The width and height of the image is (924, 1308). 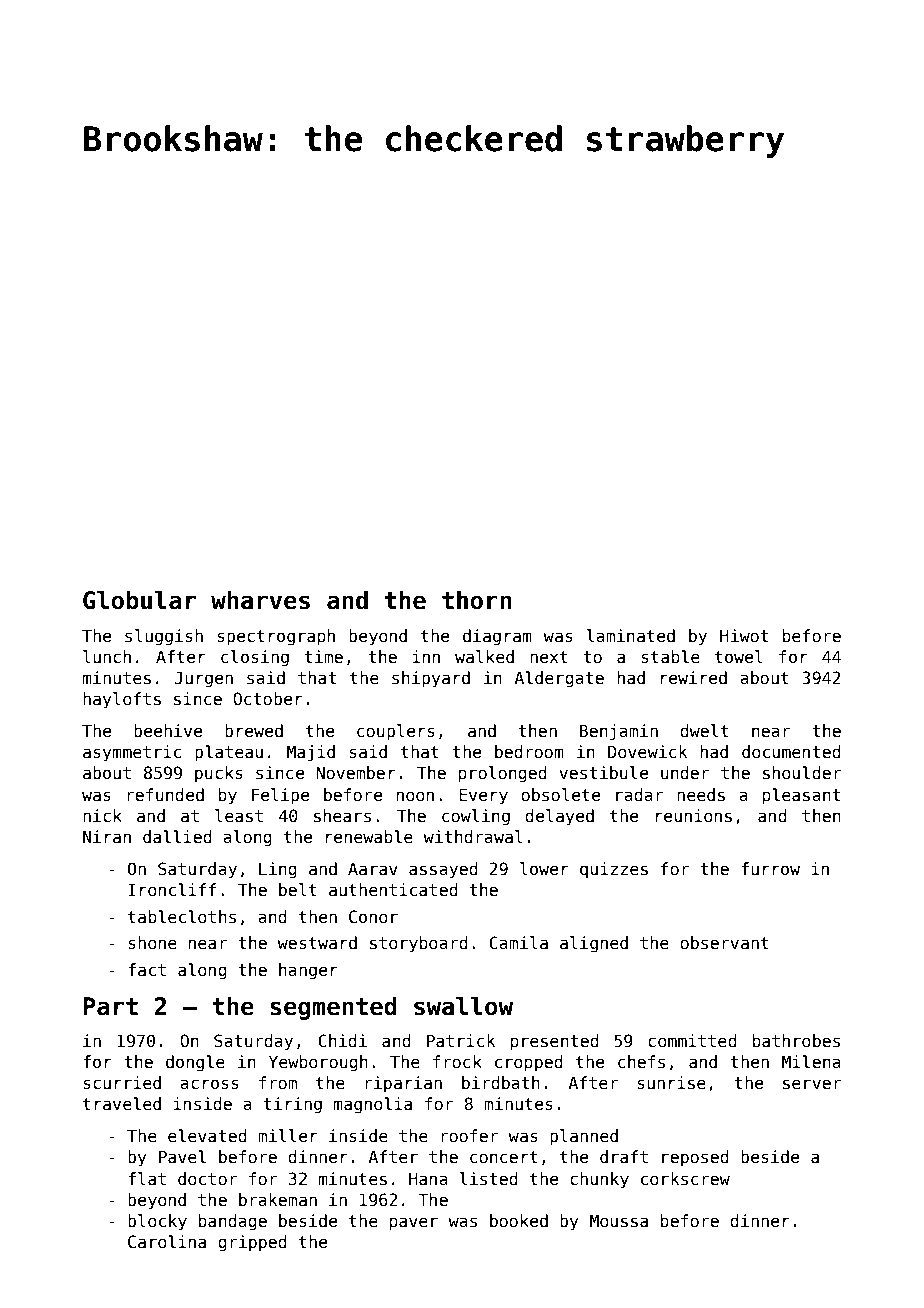 What do you see at coordinates (502, 774) in the image?
I see `prolonged` at bounding box center [502, 774].
